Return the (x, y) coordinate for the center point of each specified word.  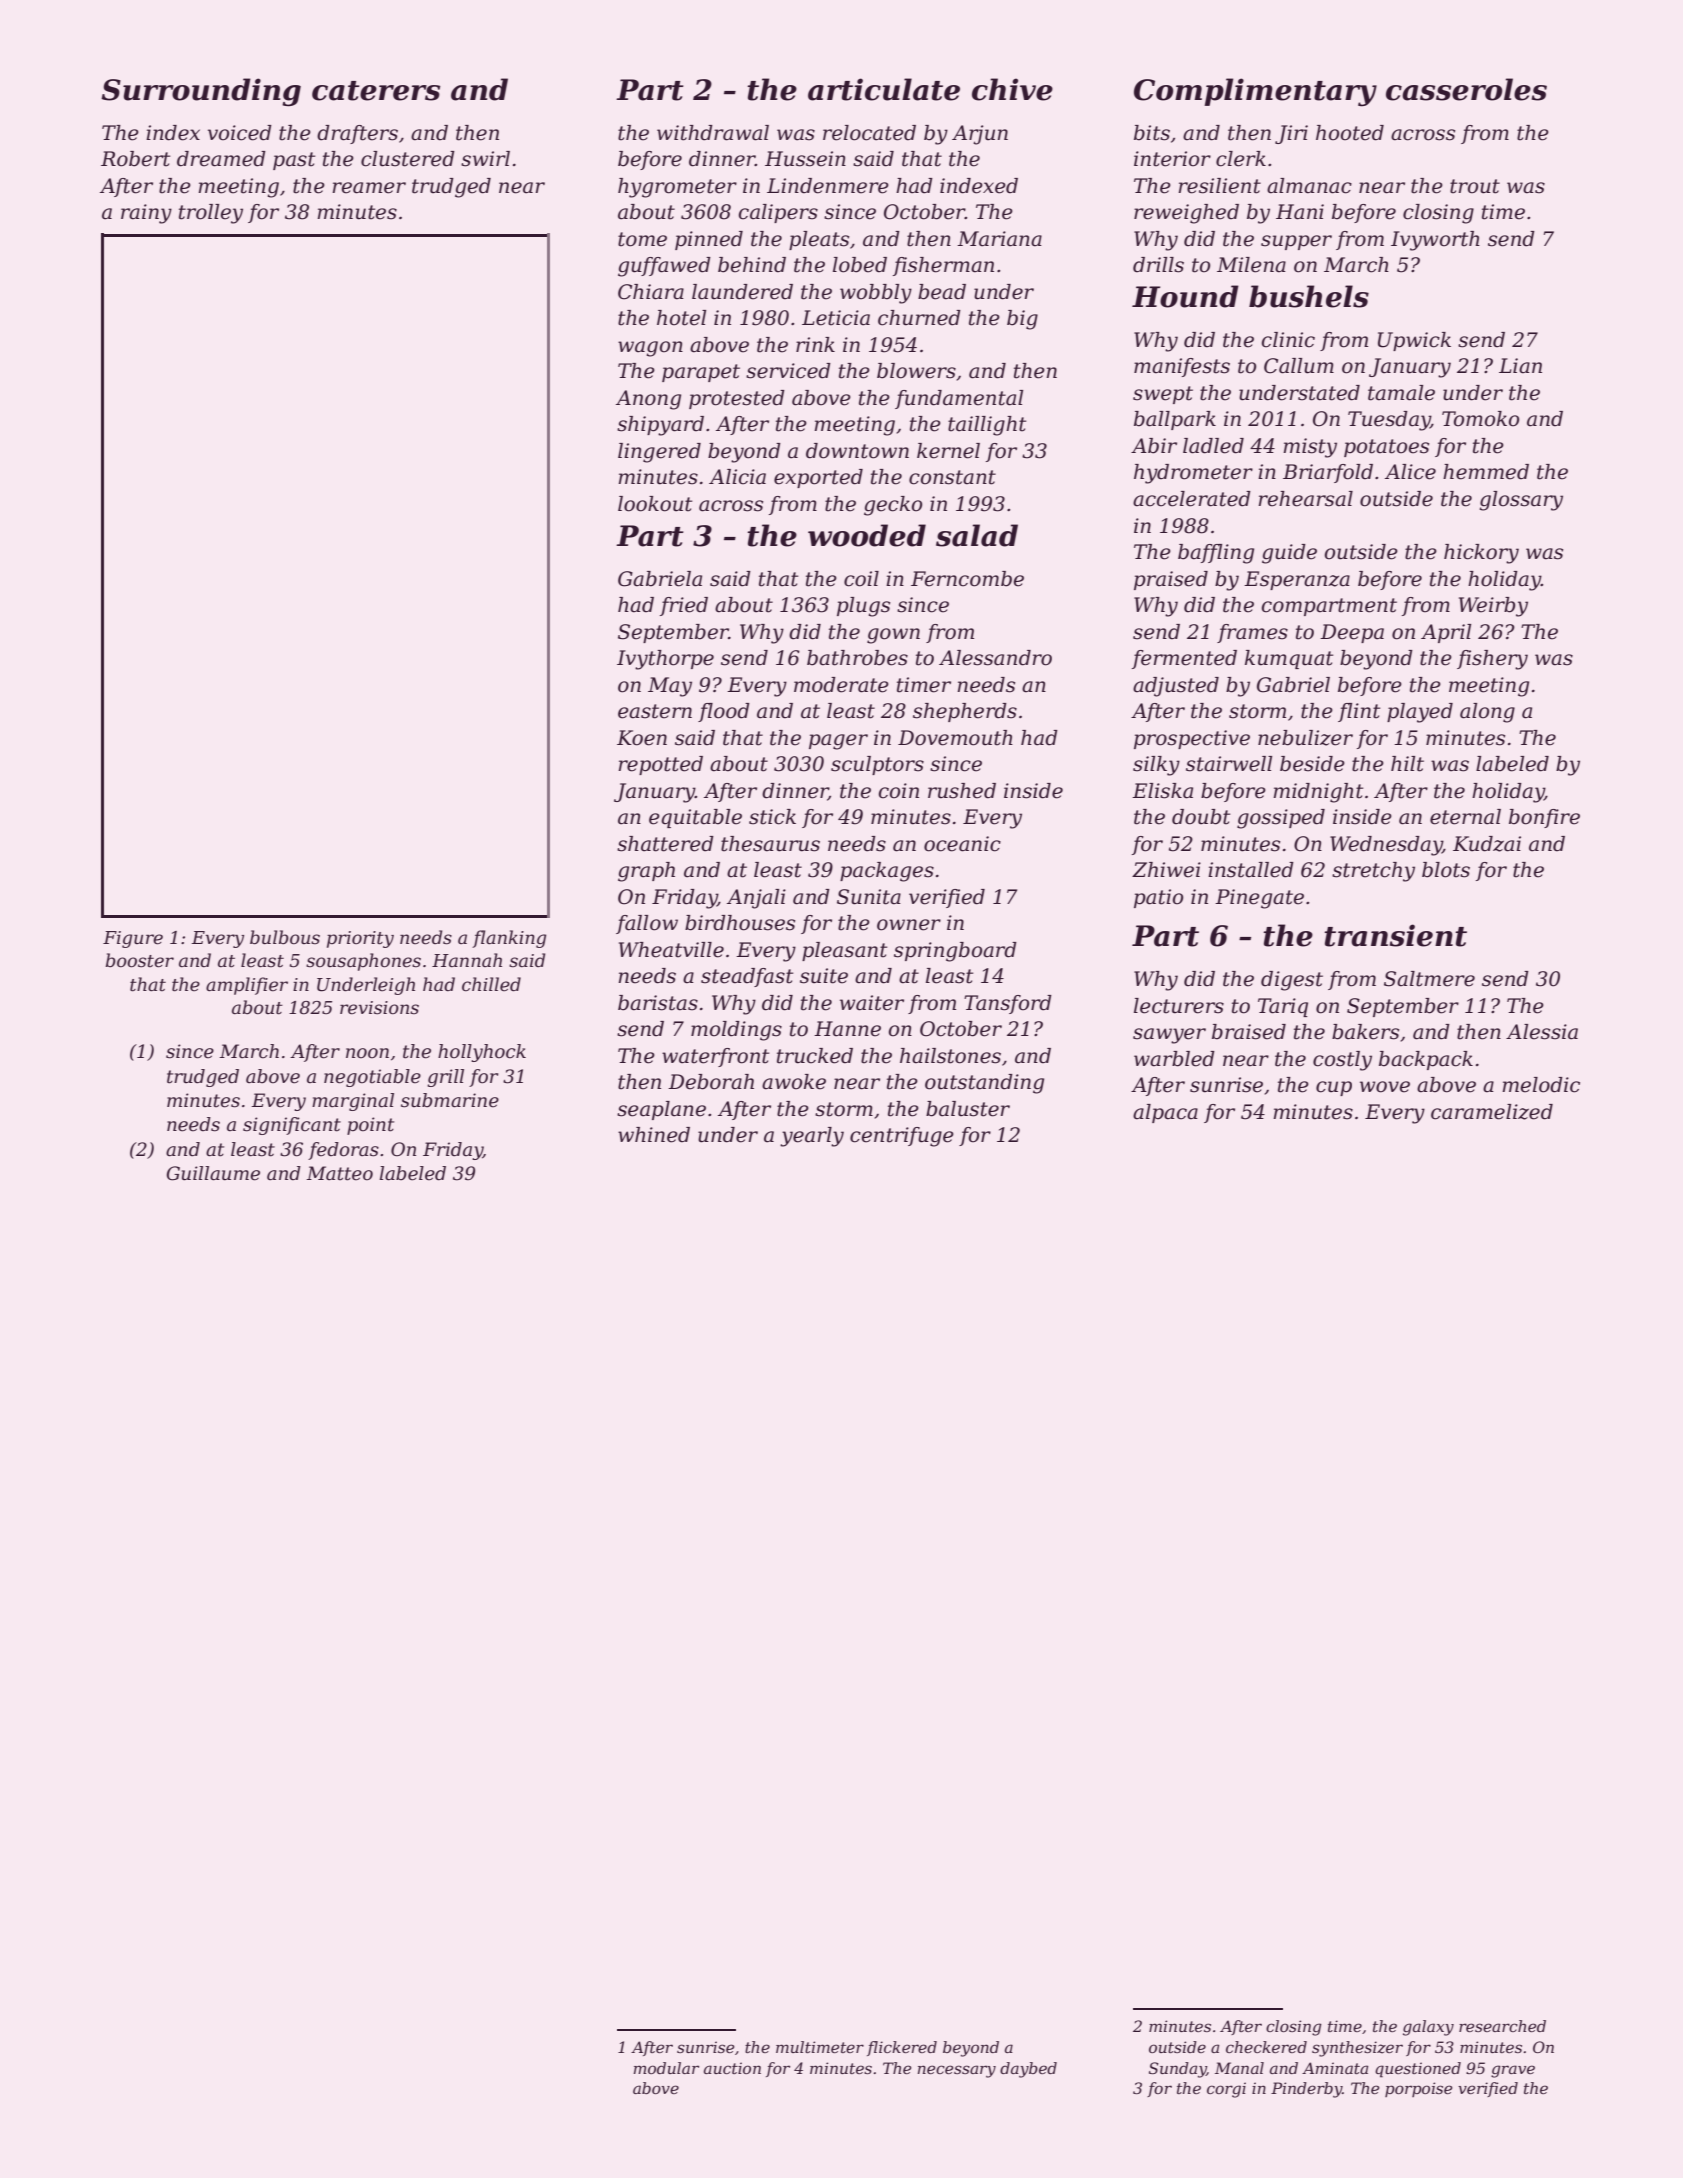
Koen (642, 738)
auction (732, 2068)
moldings (736, 1031)
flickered (902, 2048)
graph (646, 872)
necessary (957, 2071)
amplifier (247, 986)
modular (666, 2068)
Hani (1300, 212)
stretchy (1373, 872)
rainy (146, 214)
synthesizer (1357, 2049)
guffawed (664, 267)
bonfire (1544, 818)
